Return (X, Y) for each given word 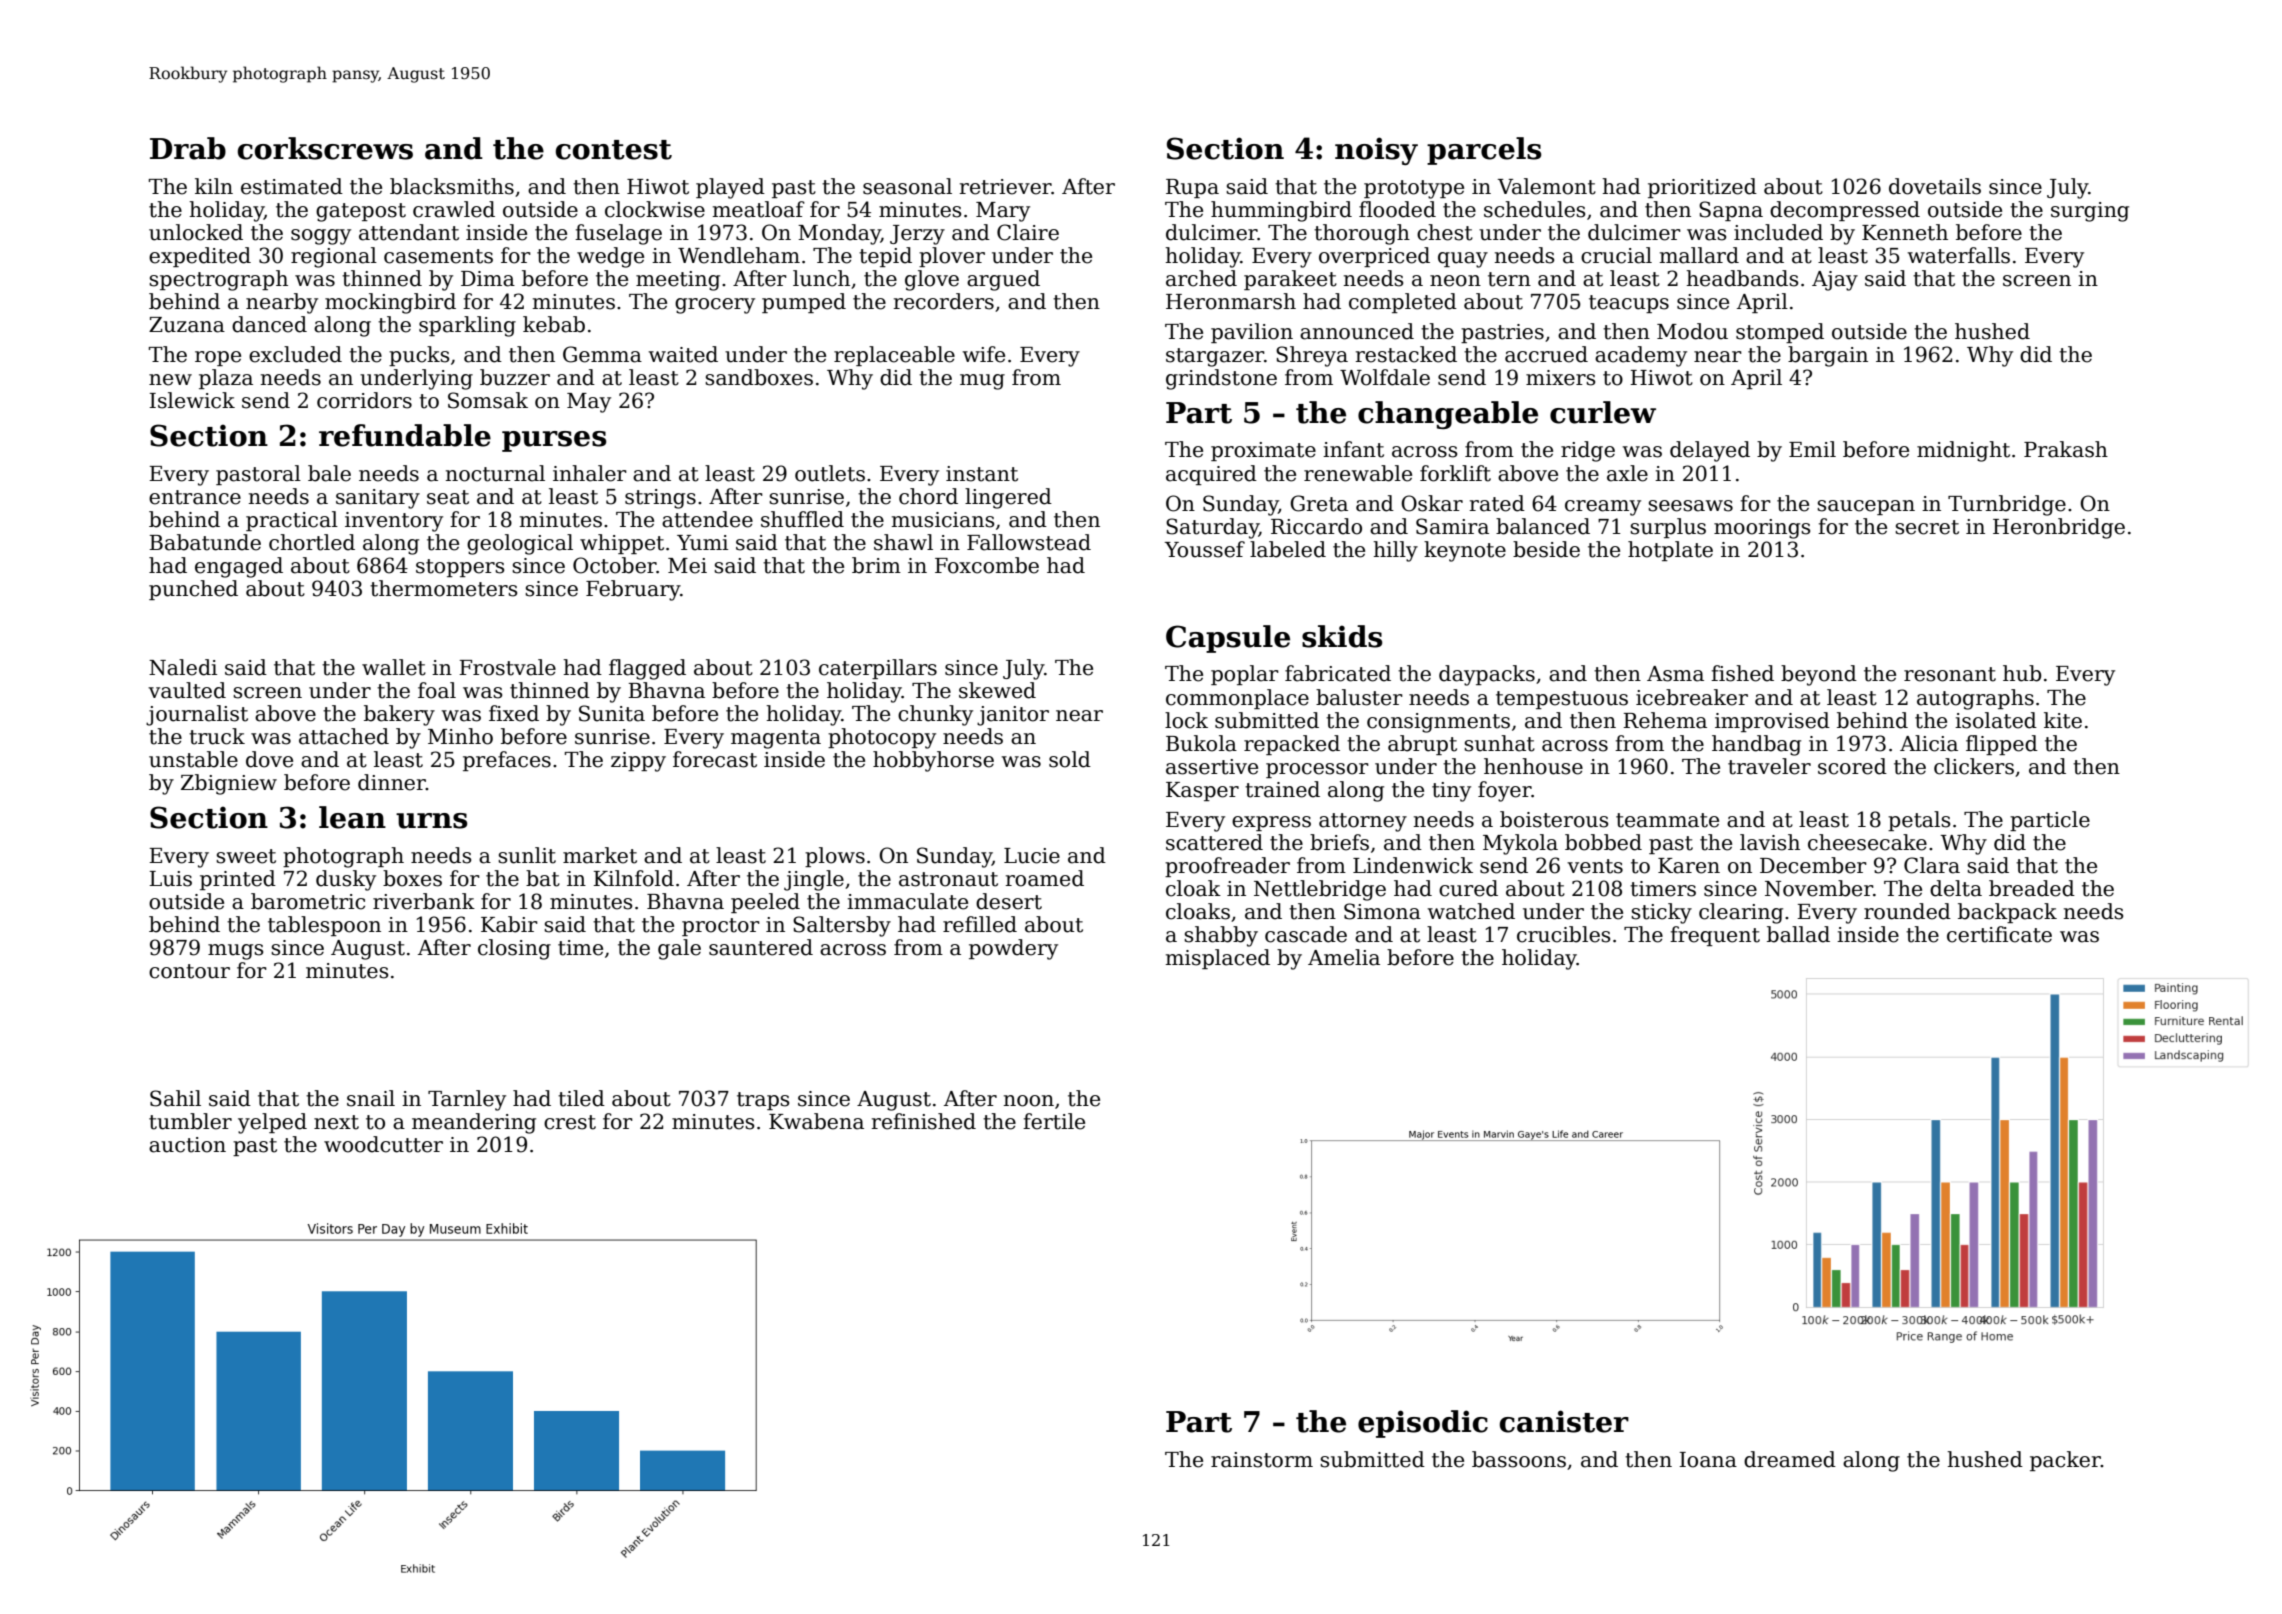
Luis (170, 879)
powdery (1013, 949)
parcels (1484, 151)
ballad (1798, 934)
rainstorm (1262, 1460)
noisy (1376, 151)
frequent (1715, 936)
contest (613, 150)
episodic (1423, 1424)
